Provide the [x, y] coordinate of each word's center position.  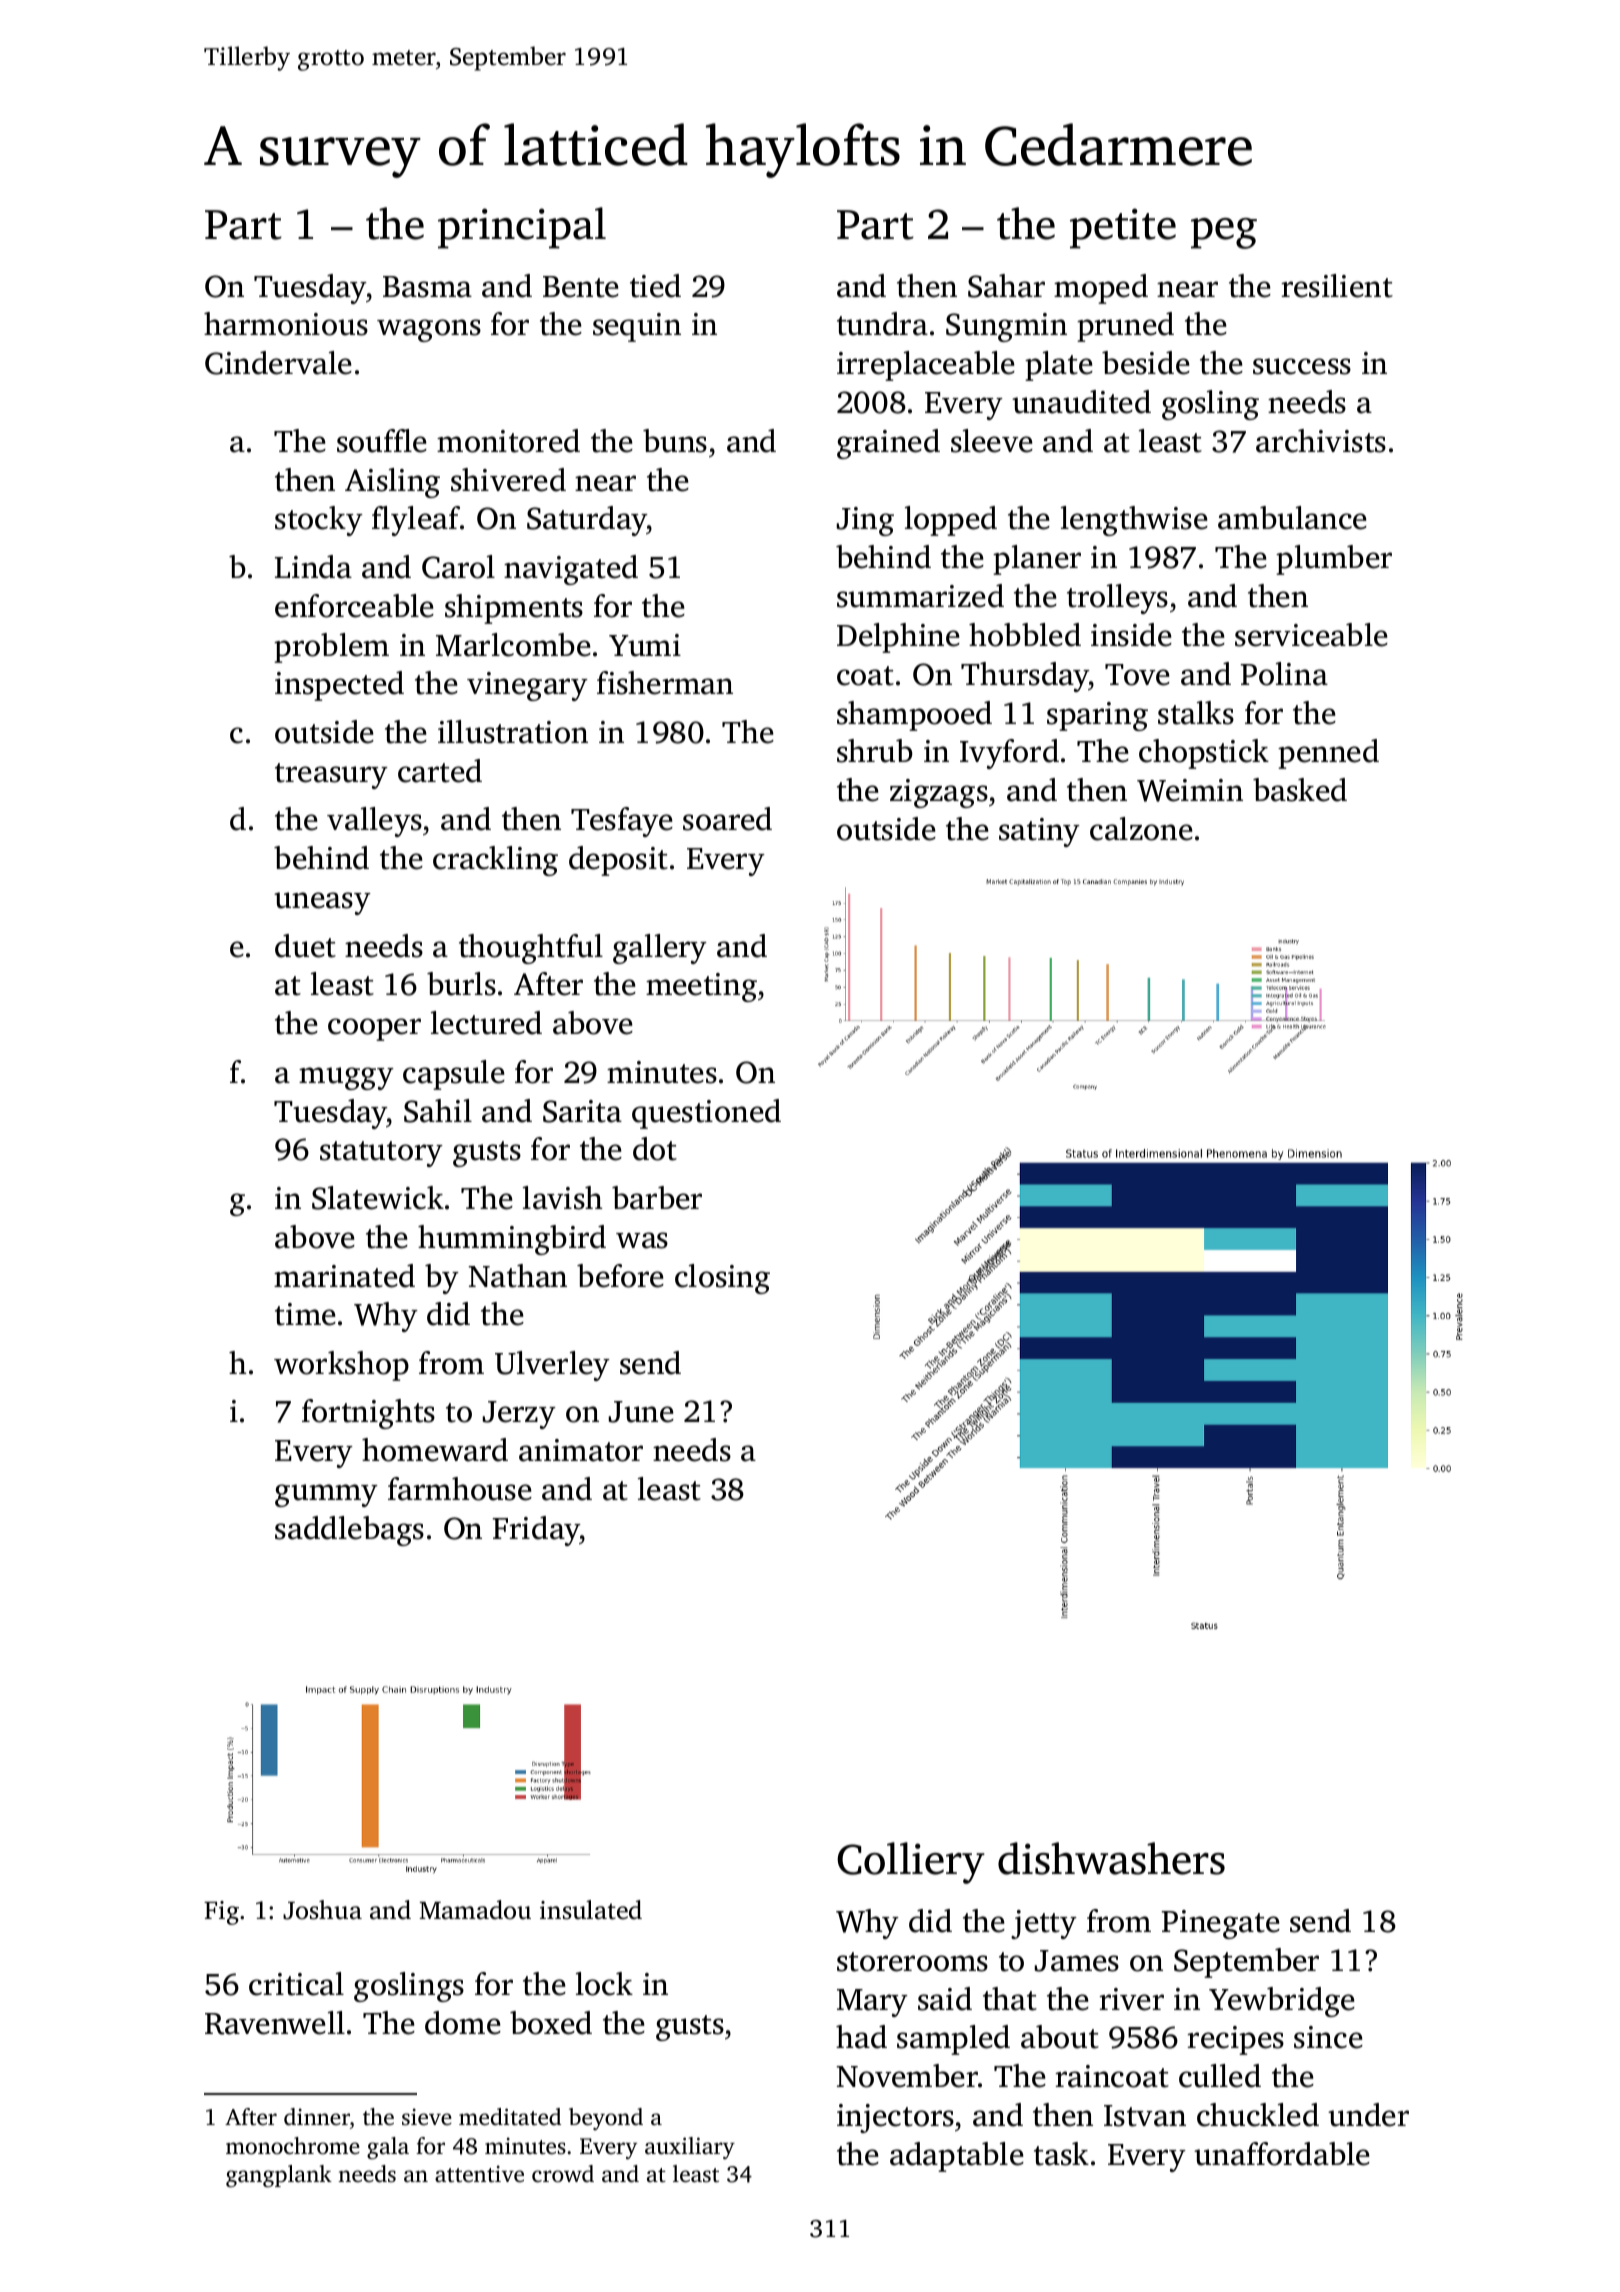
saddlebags [349, 1531]
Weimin [1190, 790]
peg [1224, 233]
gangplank [279, 2176]
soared [727, 819]
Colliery [911, 1863]
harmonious [286, 324]
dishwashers [1111, 1858]
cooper [374, 1029]
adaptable [957, 2157]
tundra [882, 324]
